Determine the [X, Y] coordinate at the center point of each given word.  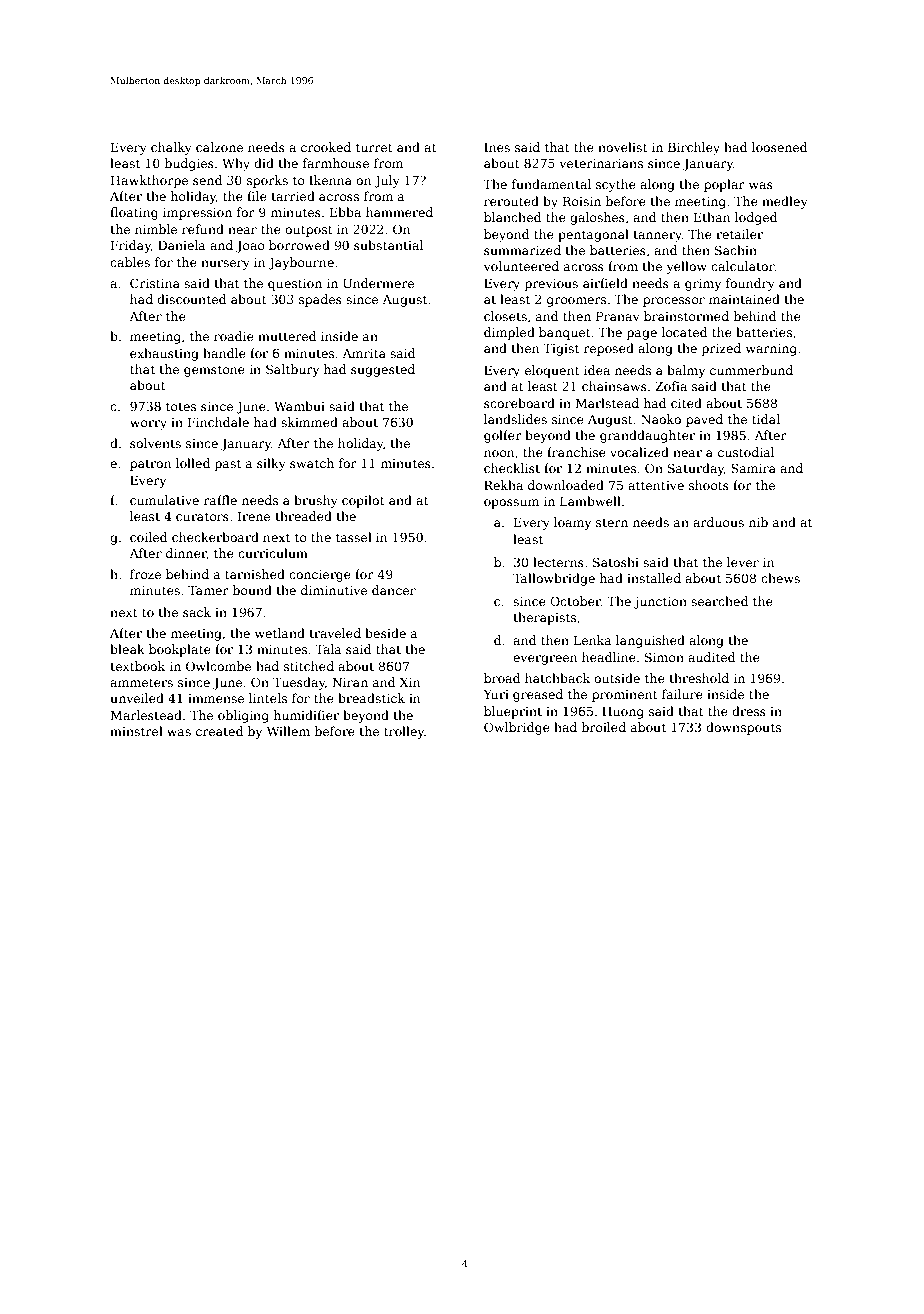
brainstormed [686, 316]
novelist [623, 147]
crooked [326, 147]
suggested [383, 370]
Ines [497, 147]
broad [502, 678]
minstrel [136, 731]
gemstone [214, 371]
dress [749, 711]
